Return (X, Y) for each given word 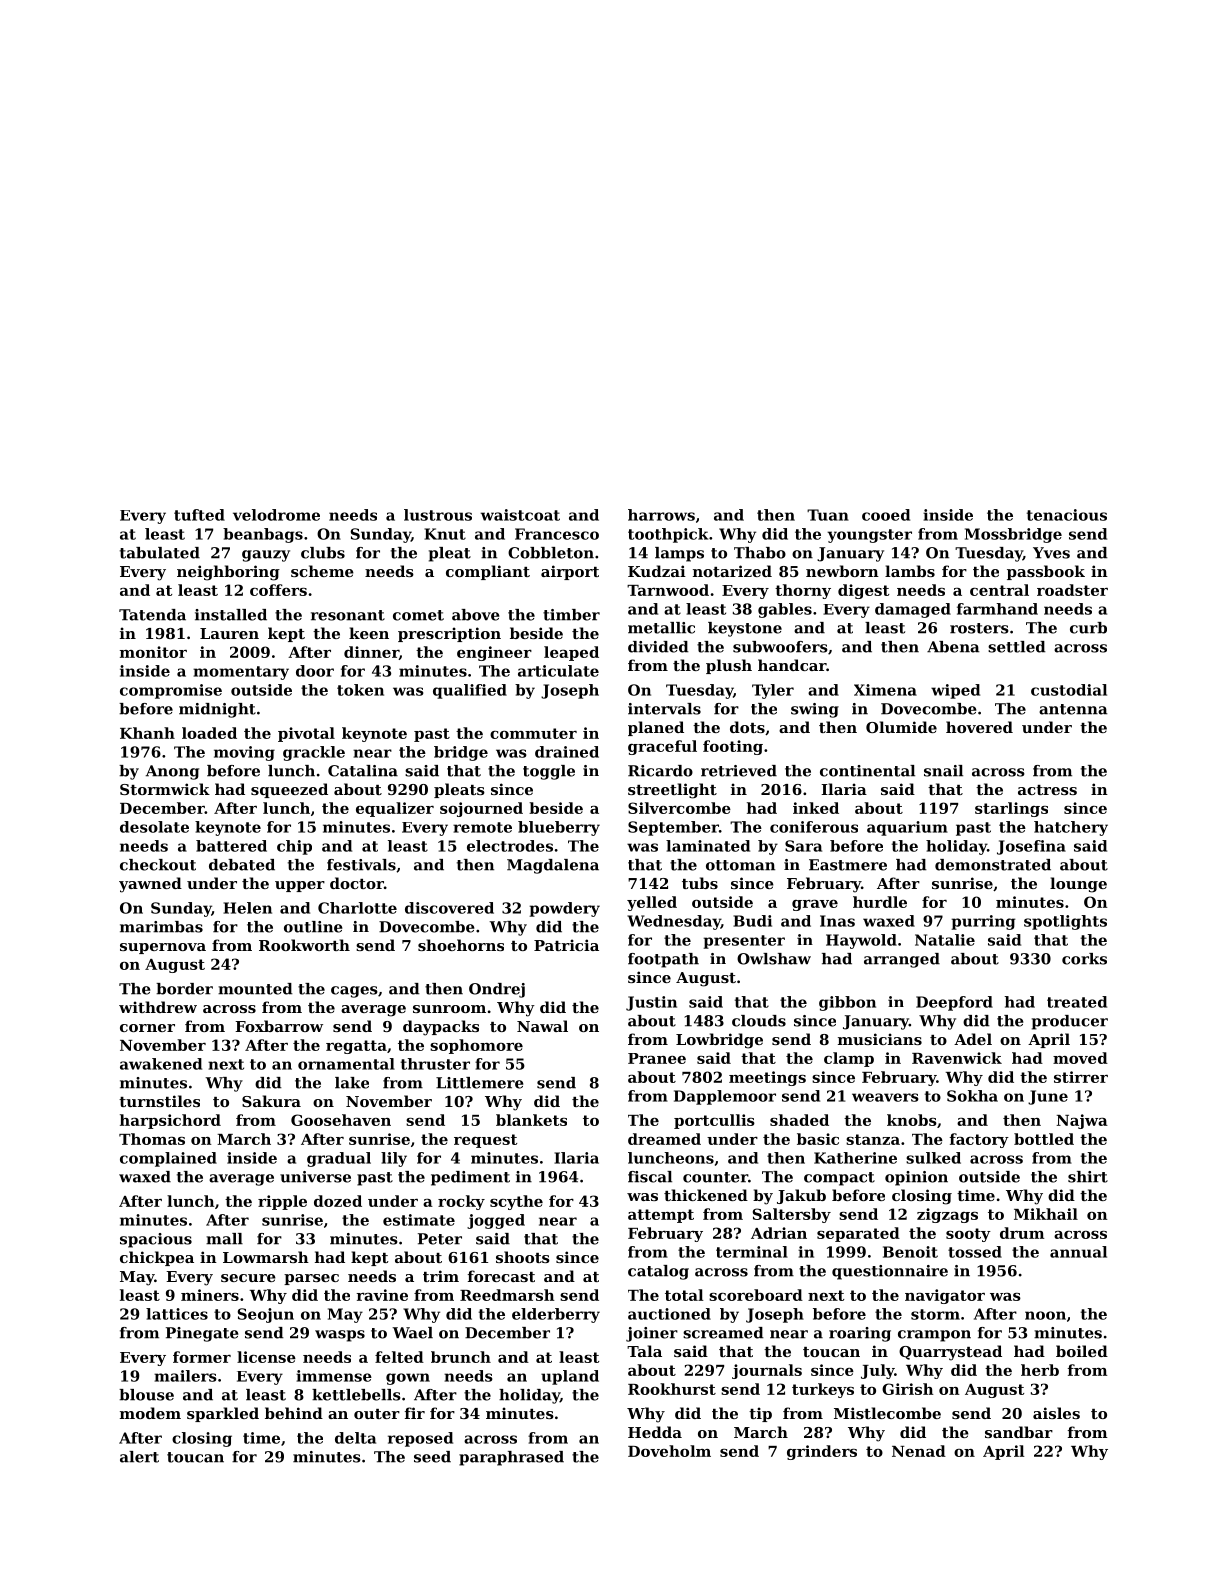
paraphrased (511, 1458)
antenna (1073, 709)
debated (242, 865)
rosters (979, 628)
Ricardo (660, 771)
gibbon (847, 1003)
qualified (470, 691)
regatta (356, 1047)
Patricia (566, 945)
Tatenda (152, 615)
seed (432, 1457)
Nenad (919, 1451)
